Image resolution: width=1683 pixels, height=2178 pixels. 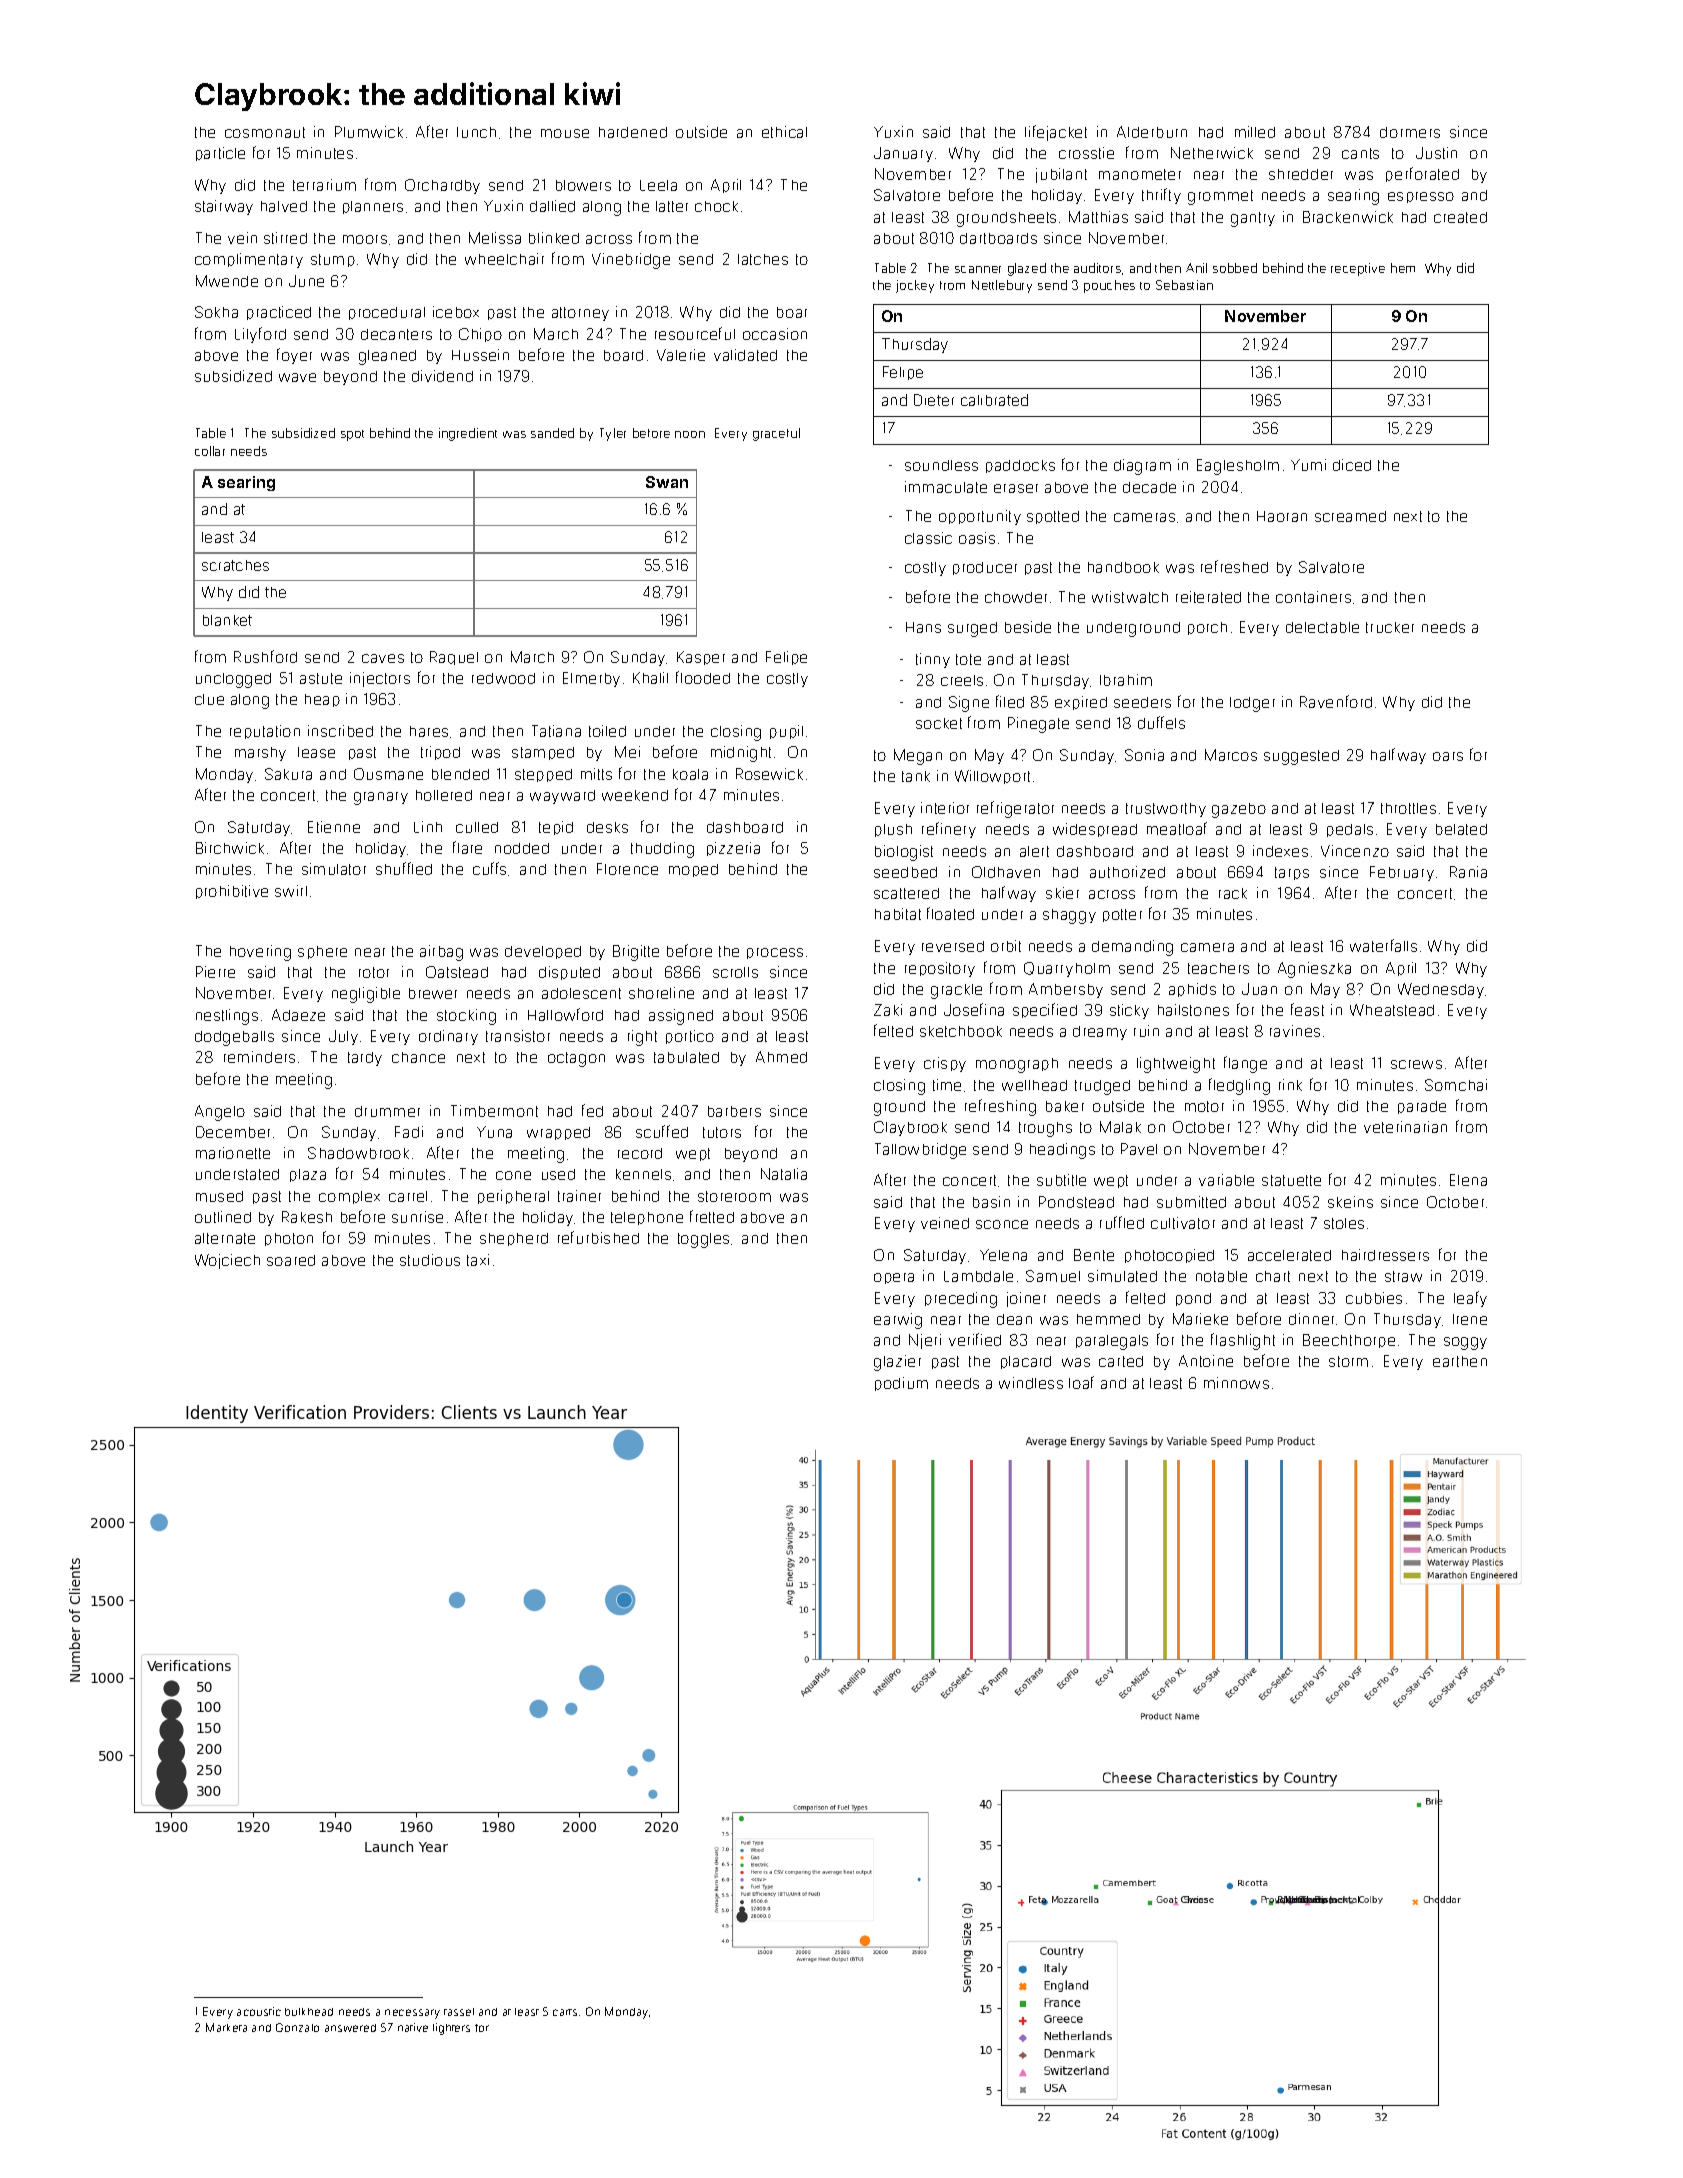 What do you see at coordinates (1282, 516) in the screenshot?
I see `Haoran` at bounding box center [1282, 516].
